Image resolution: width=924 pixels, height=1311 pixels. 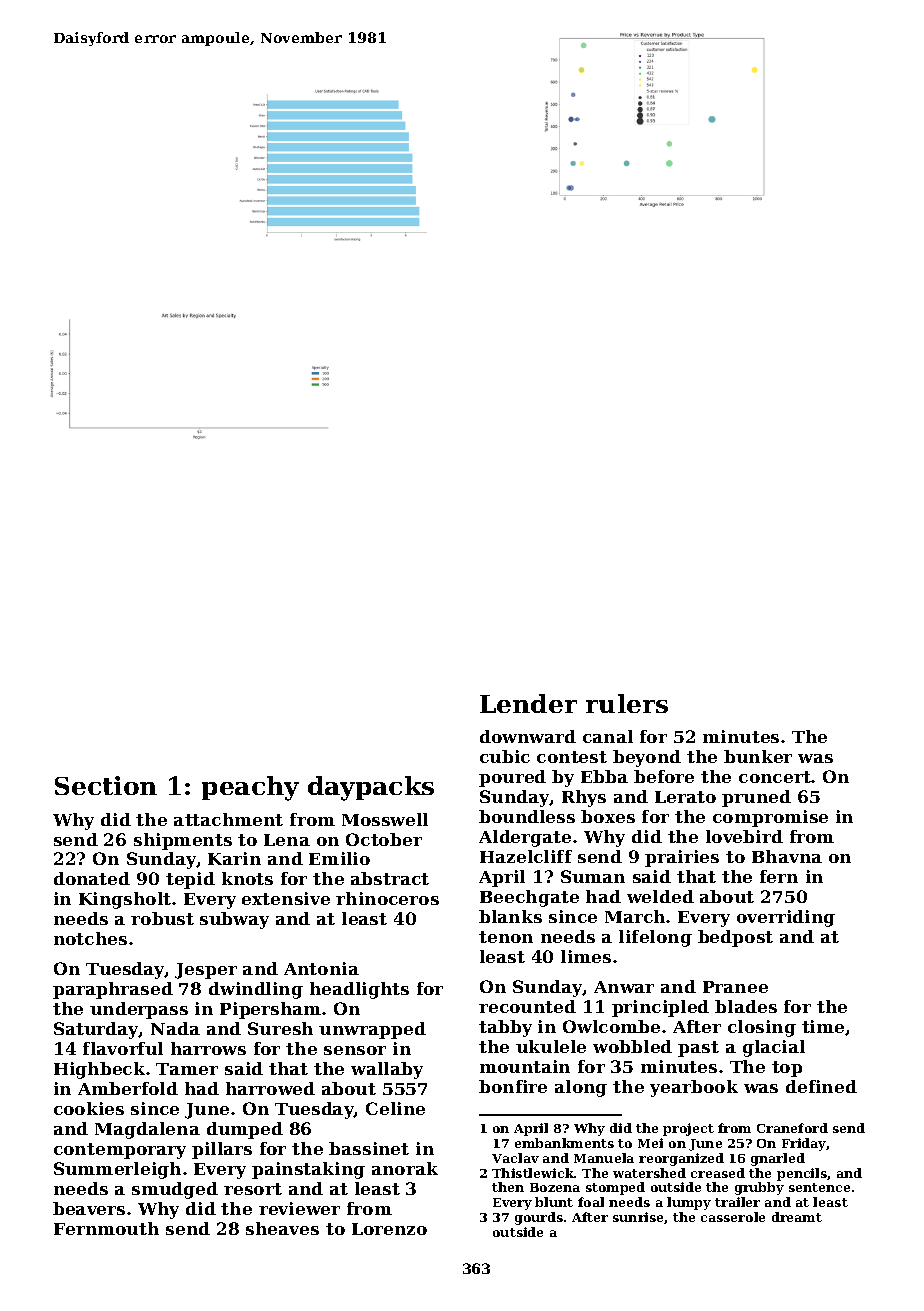 I want to click on canal, so click(x=608, y=736).
